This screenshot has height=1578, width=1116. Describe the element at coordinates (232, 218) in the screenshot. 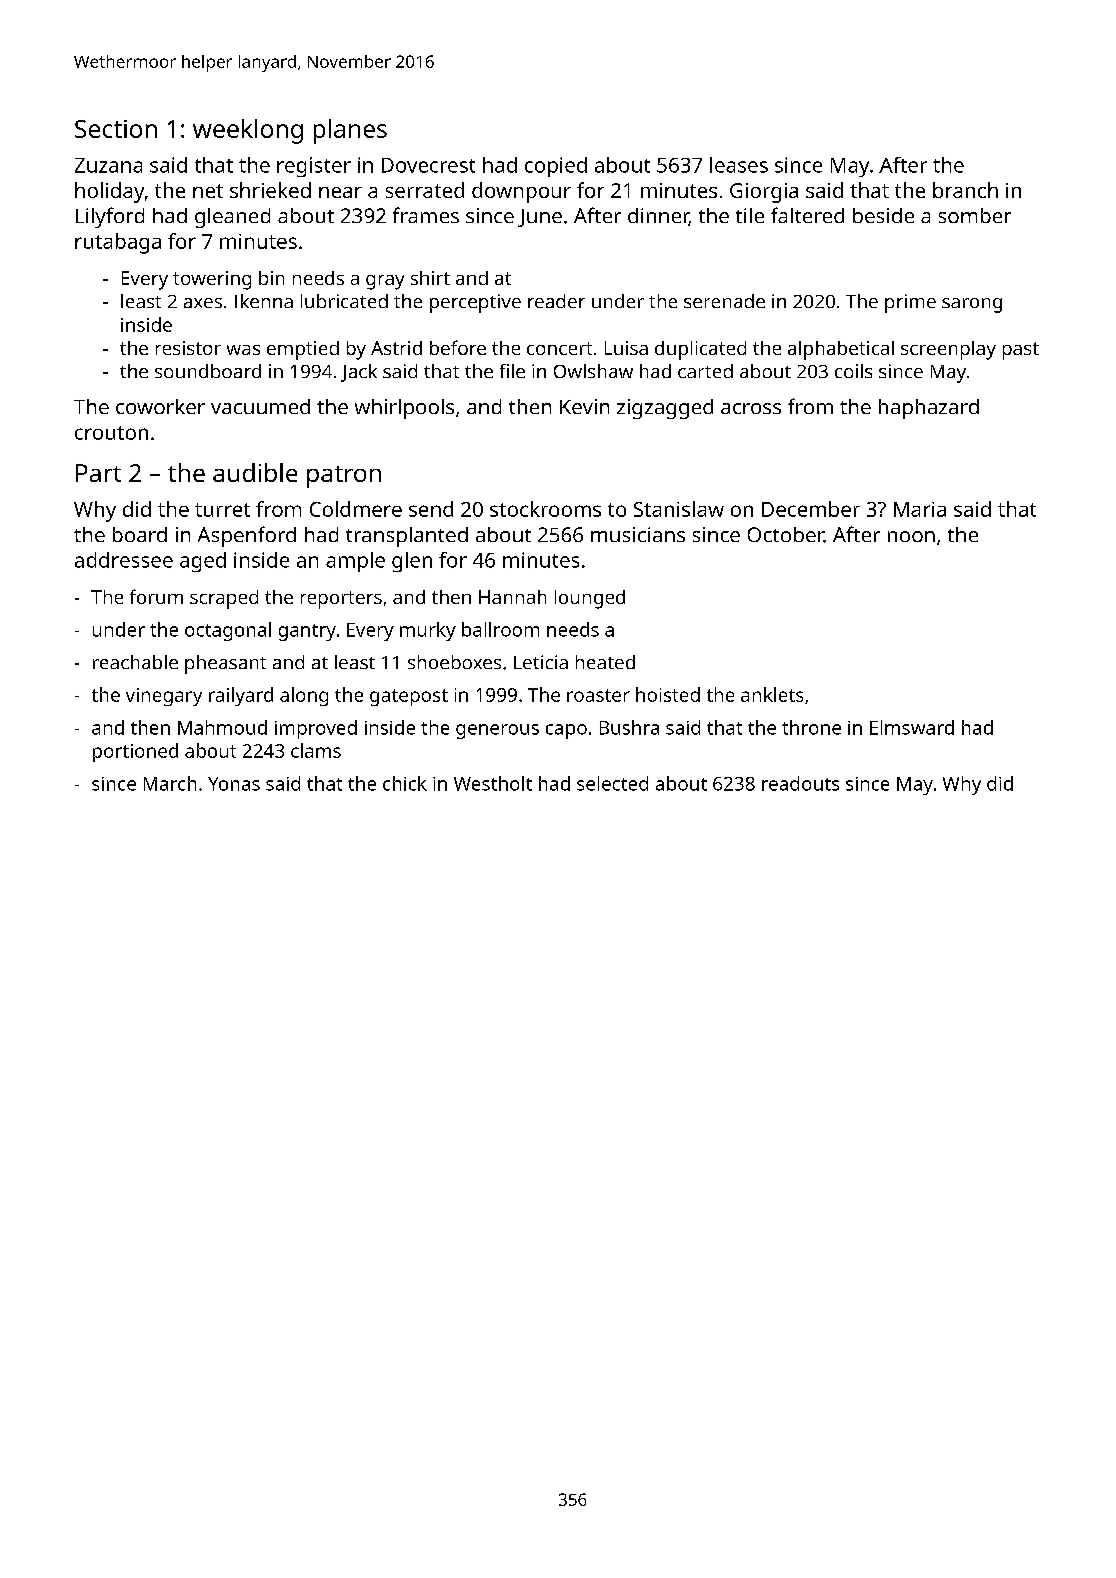

I see `gleaned` at that location.
